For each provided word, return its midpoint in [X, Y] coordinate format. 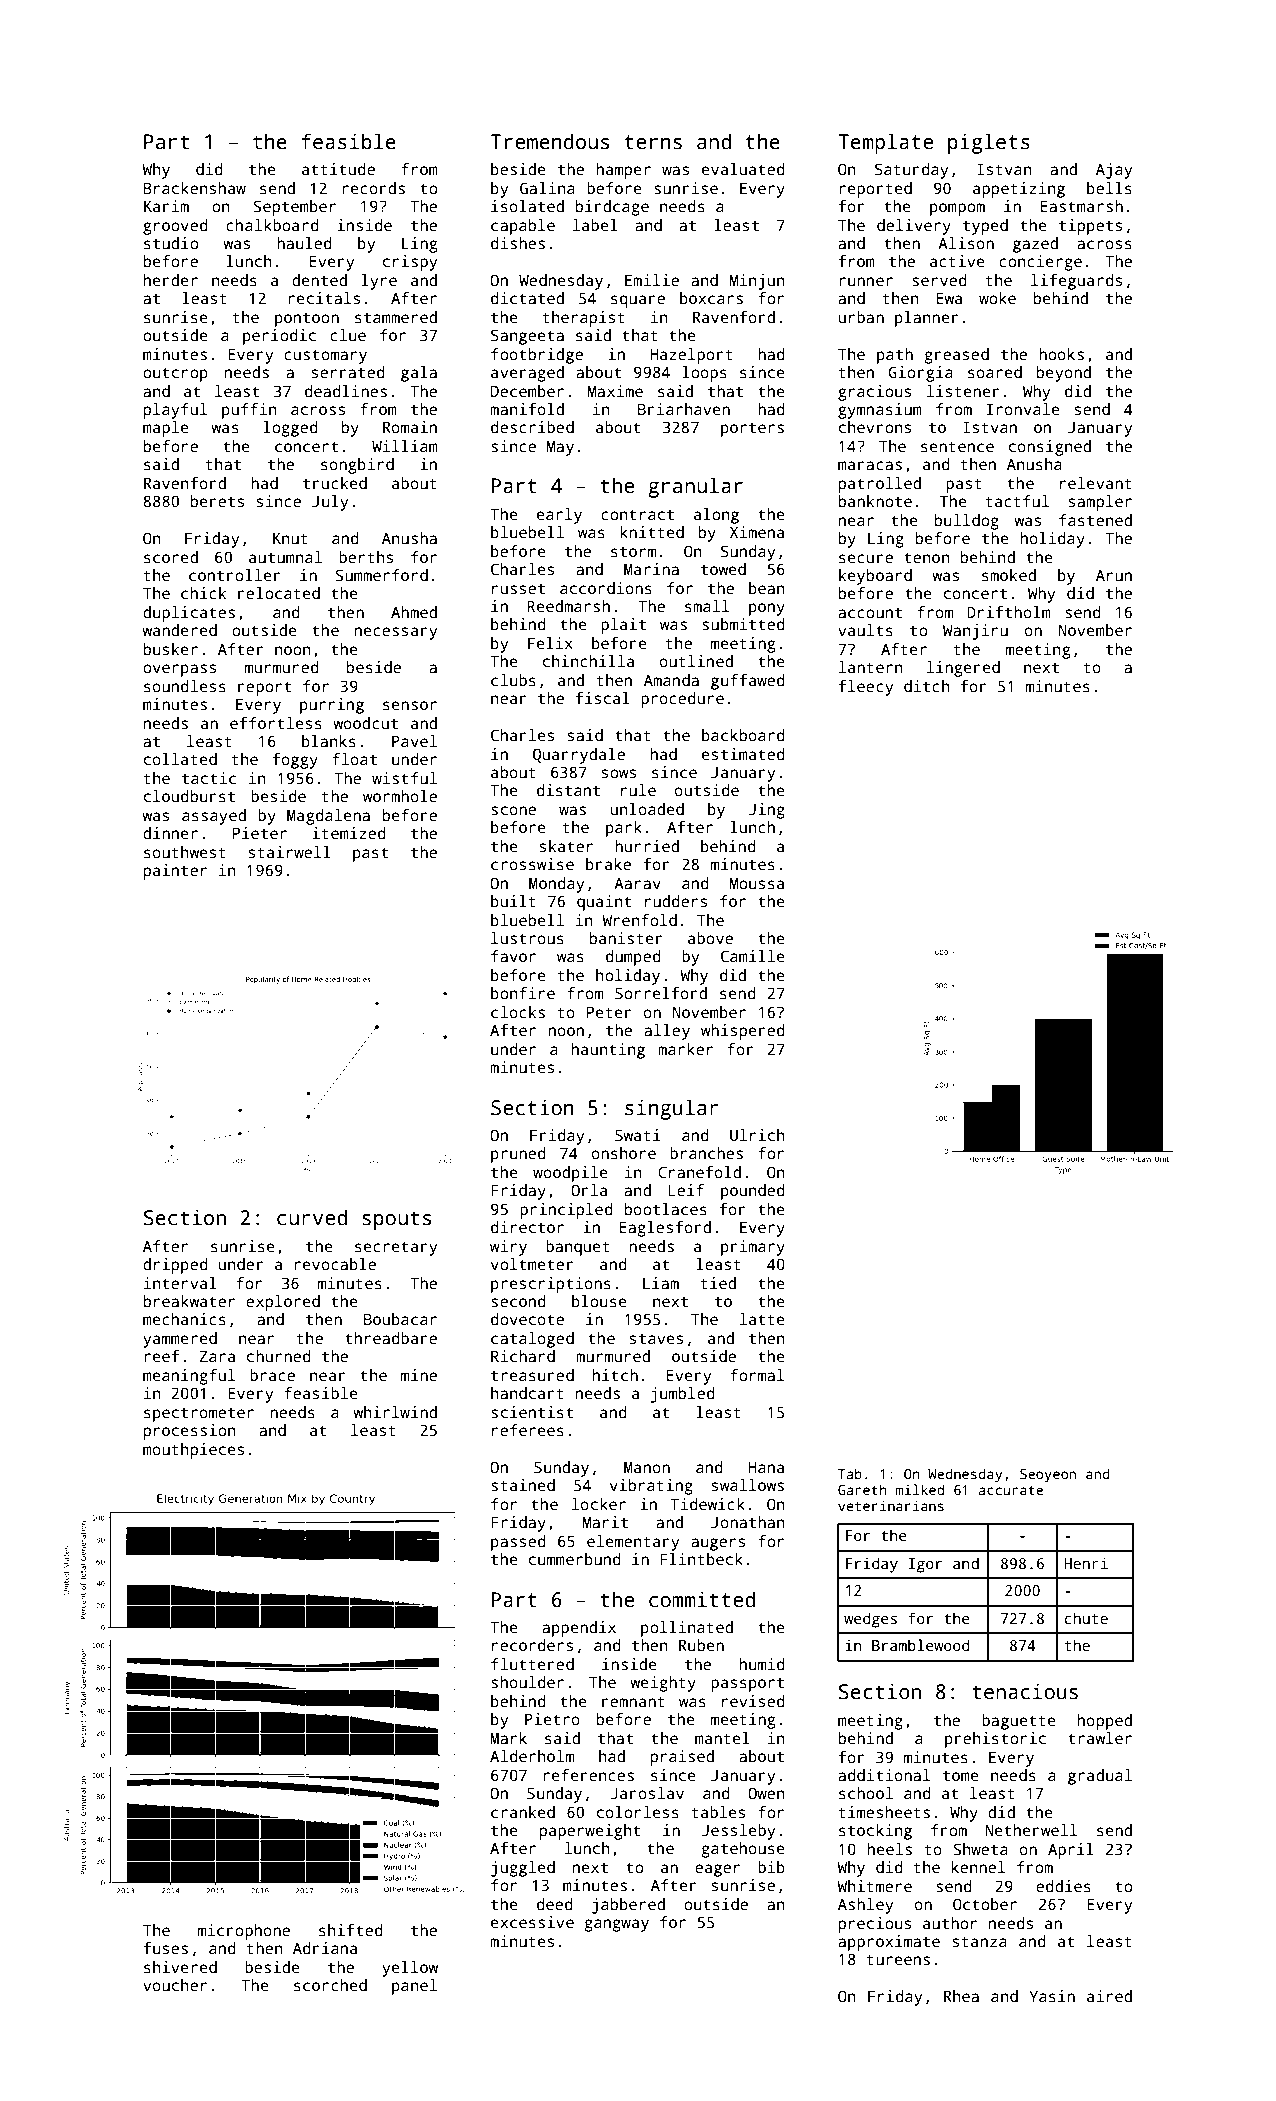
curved [312, 1217]
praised [682, 1758]
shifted [351, 1930]
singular [672, 1109]
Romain [410, 427]
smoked [1009, 575]
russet [518, 589]
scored [171, 557]
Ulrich [757, 1135]
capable [523, 227]
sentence [957, 447]
